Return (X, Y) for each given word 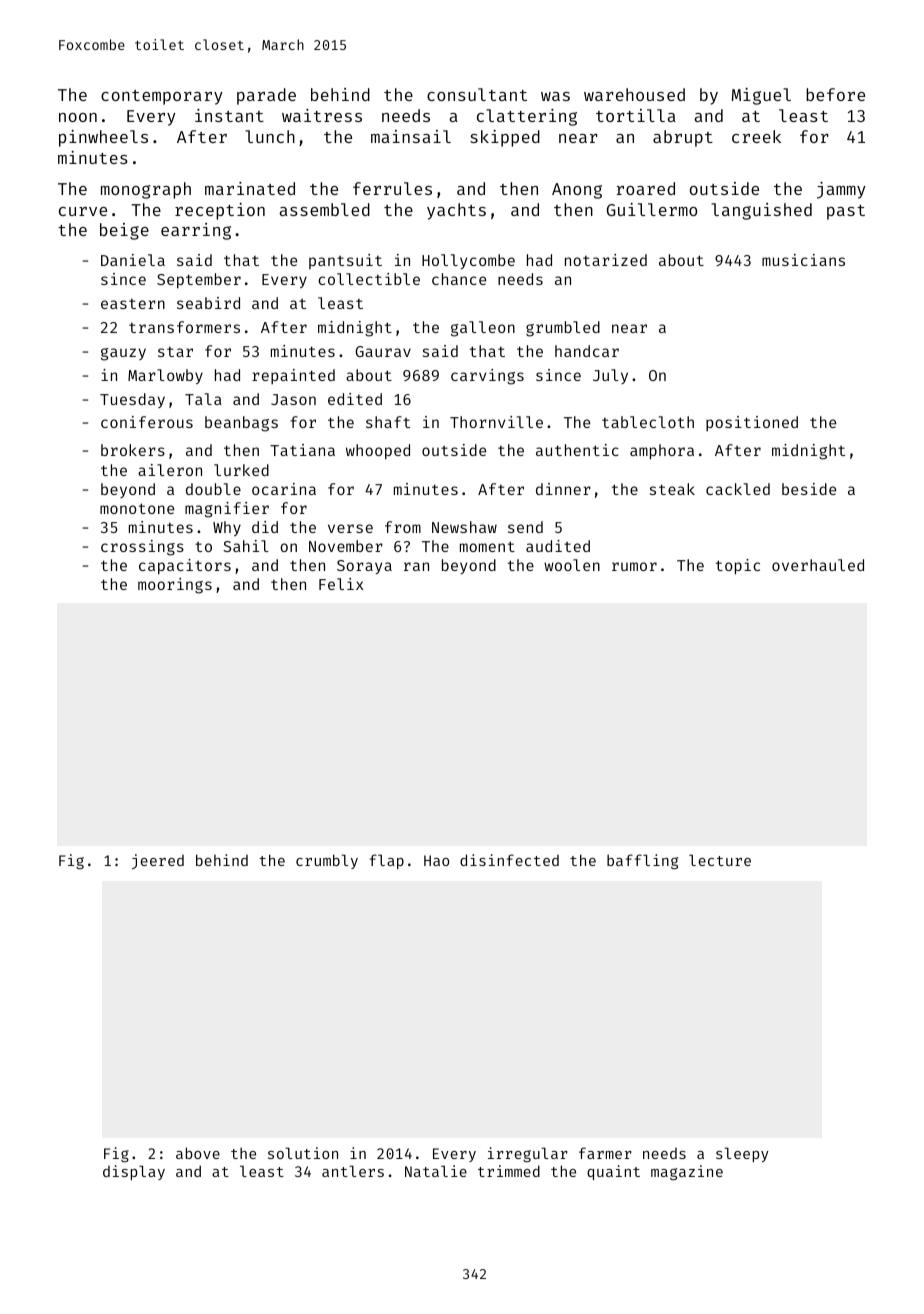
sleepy (742, 1154)
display (134, 1172)
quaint (613, 1172)
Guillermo (652, 209)
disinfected (509, 860)
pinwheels (103, 138)
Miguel (761, 96)
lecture (720, 860)
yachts (456, 211)
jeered (158, 861)
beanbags (241, 424)
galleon (483, 329)
